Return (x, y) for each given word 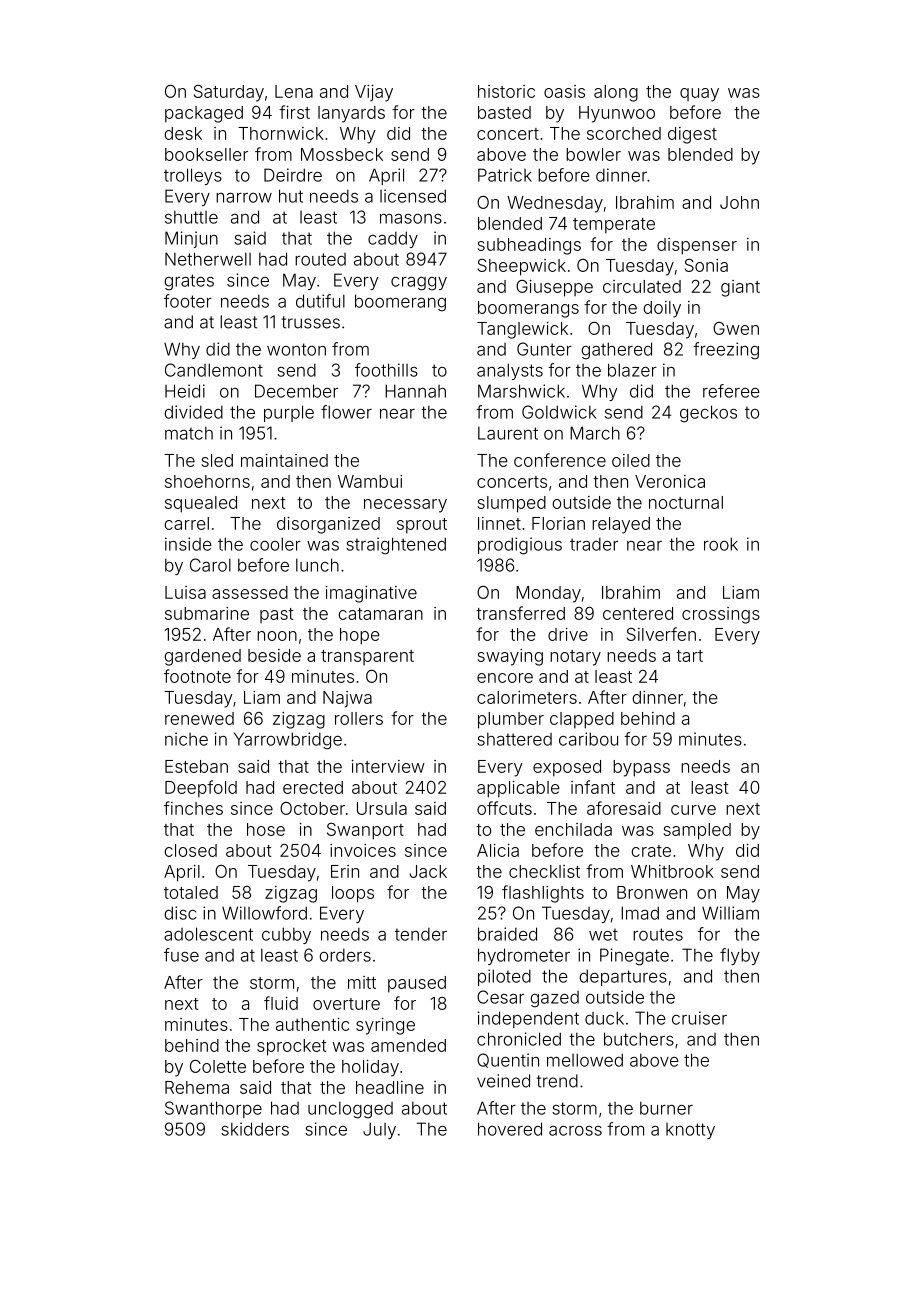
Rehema (197, 1087)
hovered (510, 1129)
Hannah (415, 391)
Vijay (374, 93)
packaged (204, 114)
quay (699, 95)
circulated (642, 286)
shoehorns (207, 481)
